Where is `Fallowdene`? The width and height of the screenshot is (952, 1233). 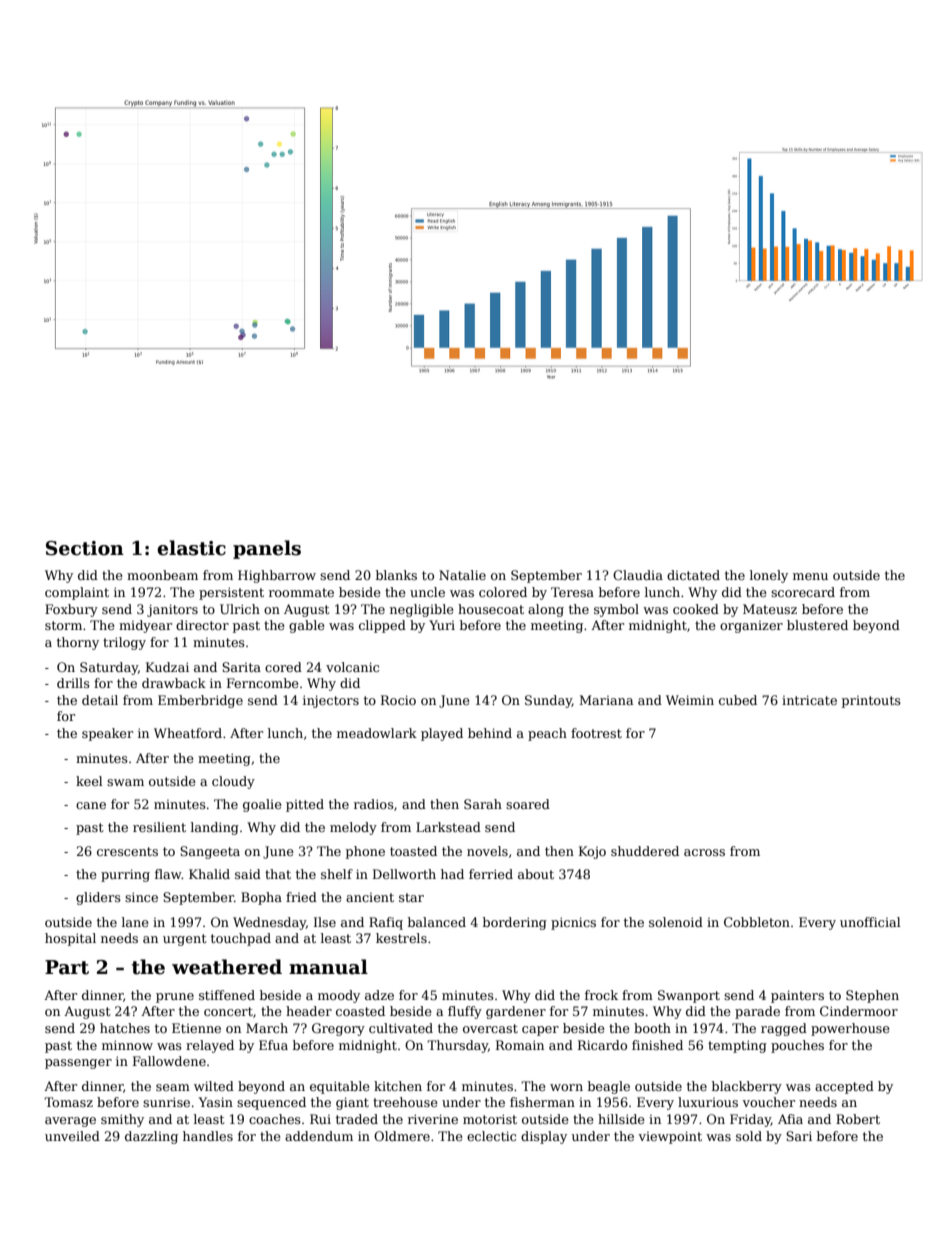 Fallowdene is located at coordinates (169, 1061).
